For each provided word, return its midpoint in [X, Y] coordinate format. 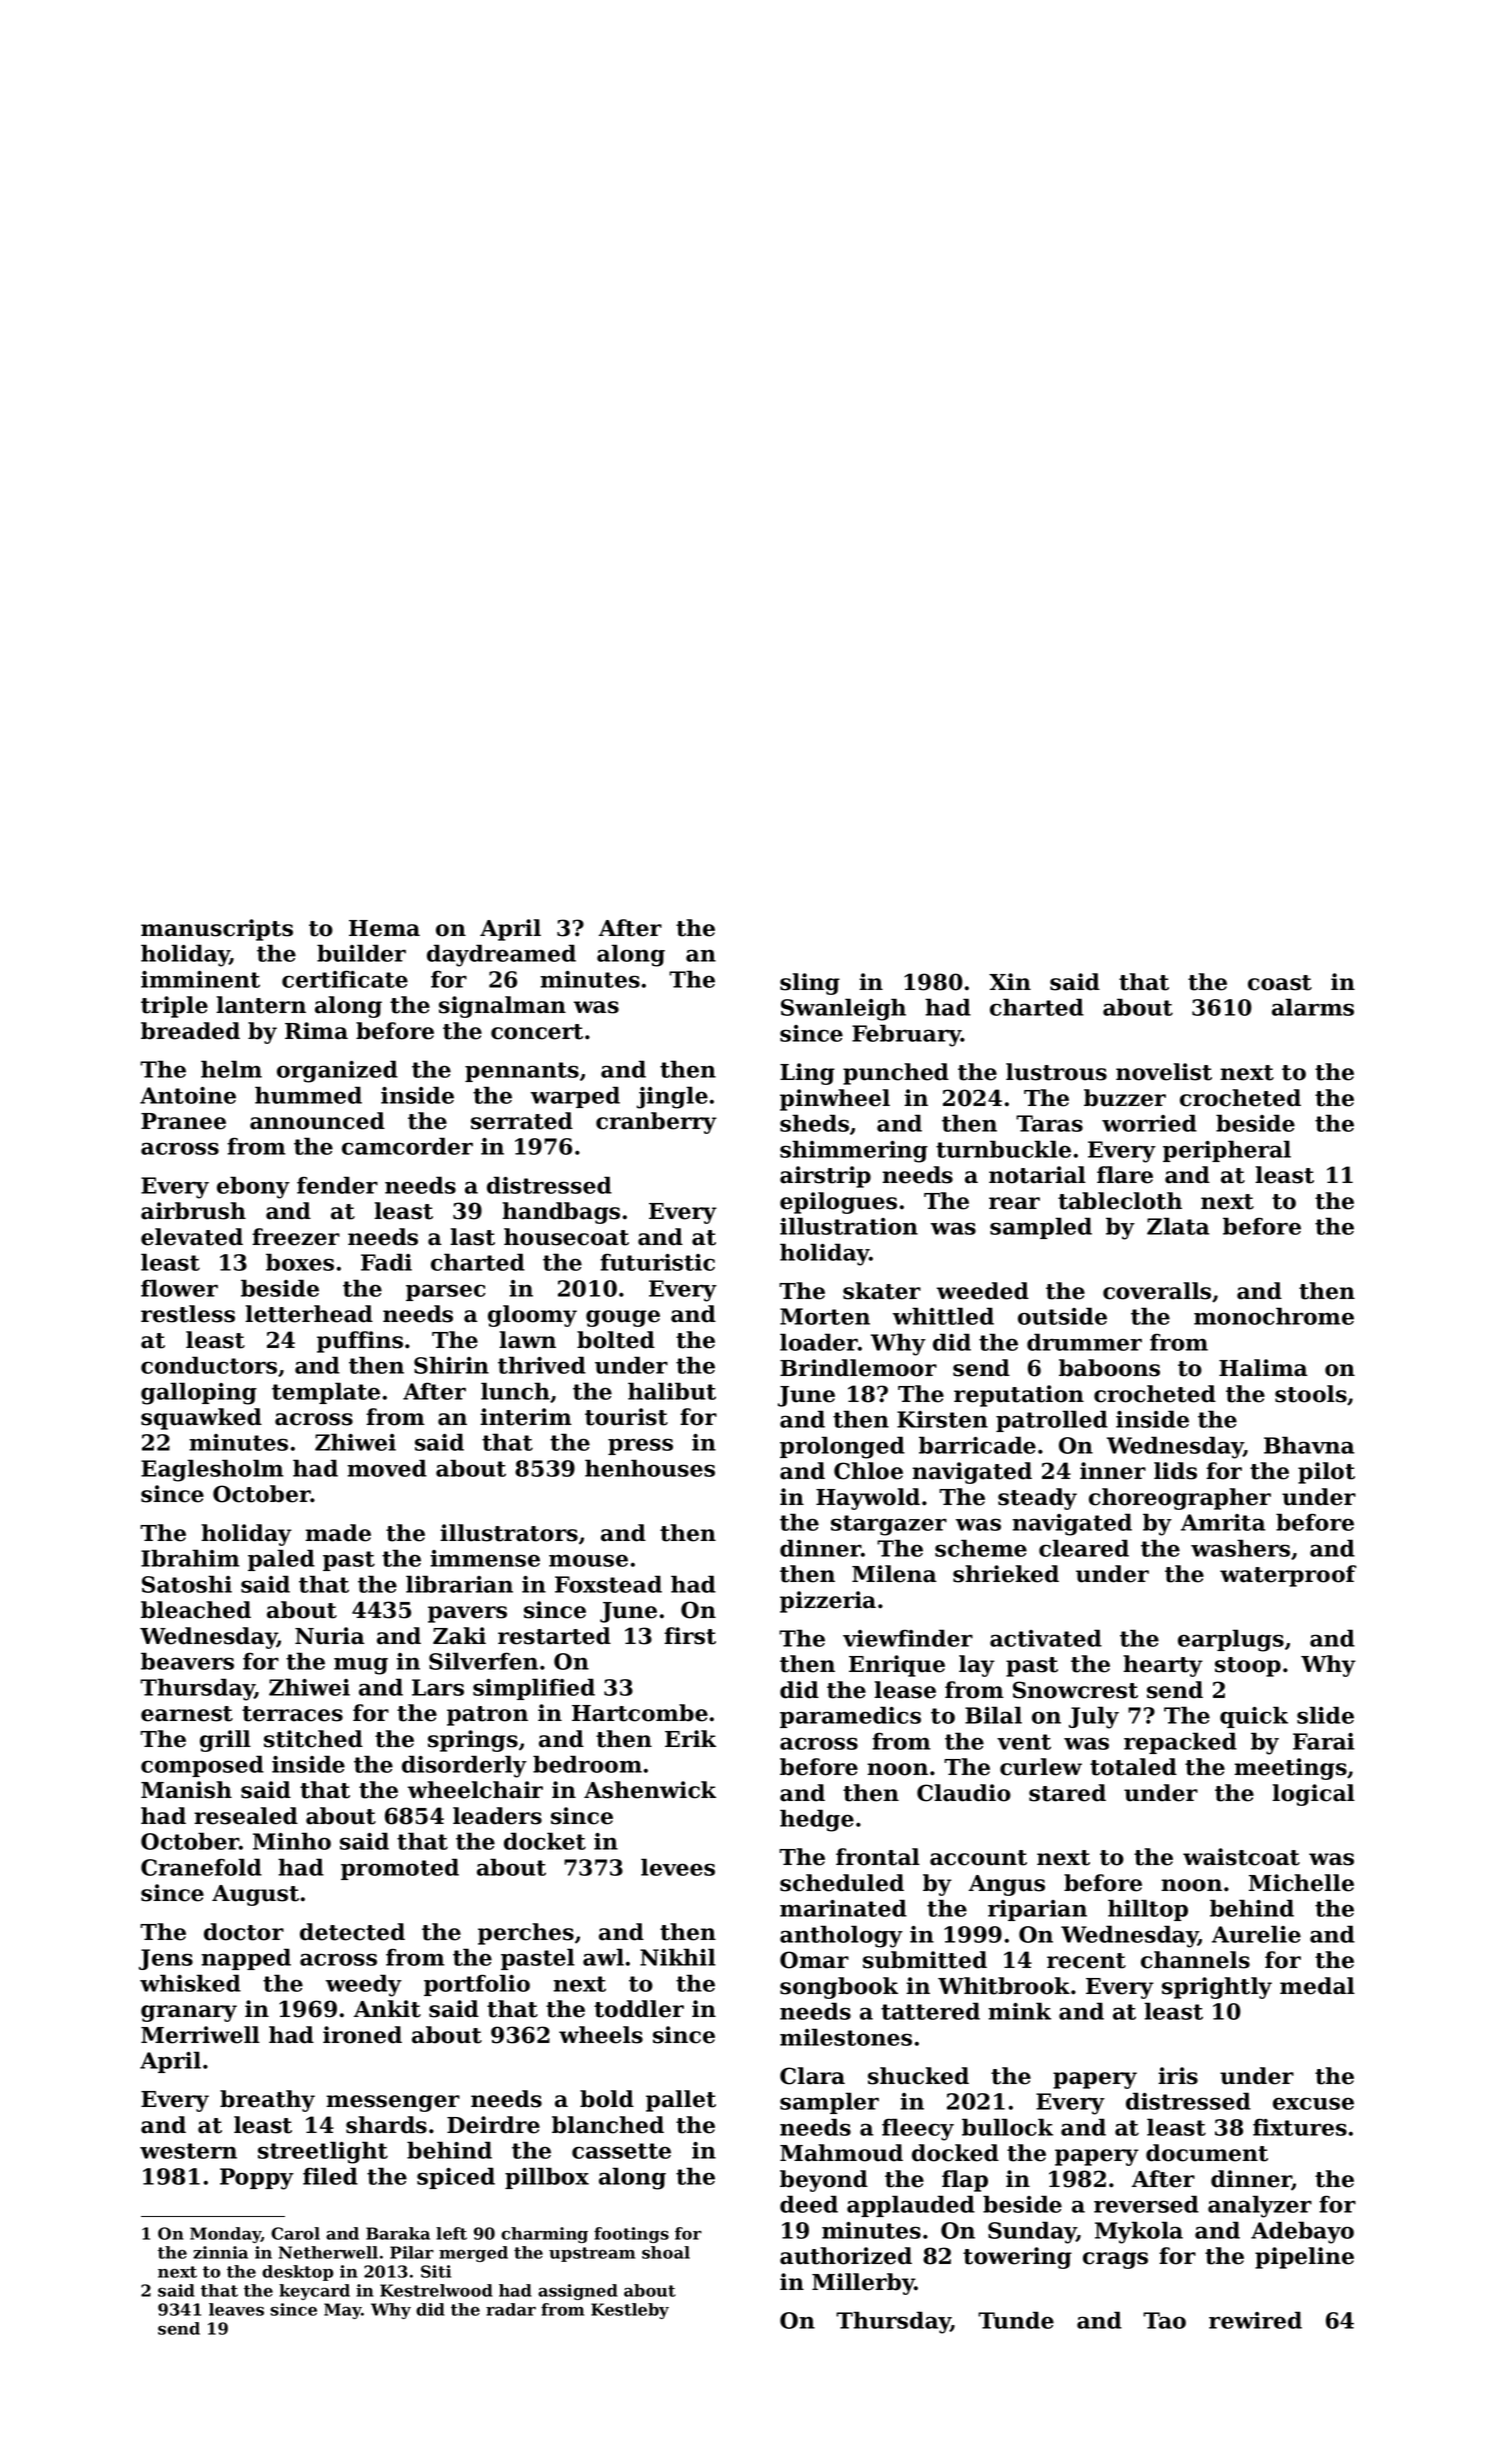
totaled [1133, 1767]
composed [202, 1766]
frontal [878, 1857]
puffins [360, 1342]
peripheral [1227, 1151]
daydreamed [501, 955]
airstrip [825, 1177]
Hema [384, 928]
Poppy [257, 2179]
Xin [1010, 981]
